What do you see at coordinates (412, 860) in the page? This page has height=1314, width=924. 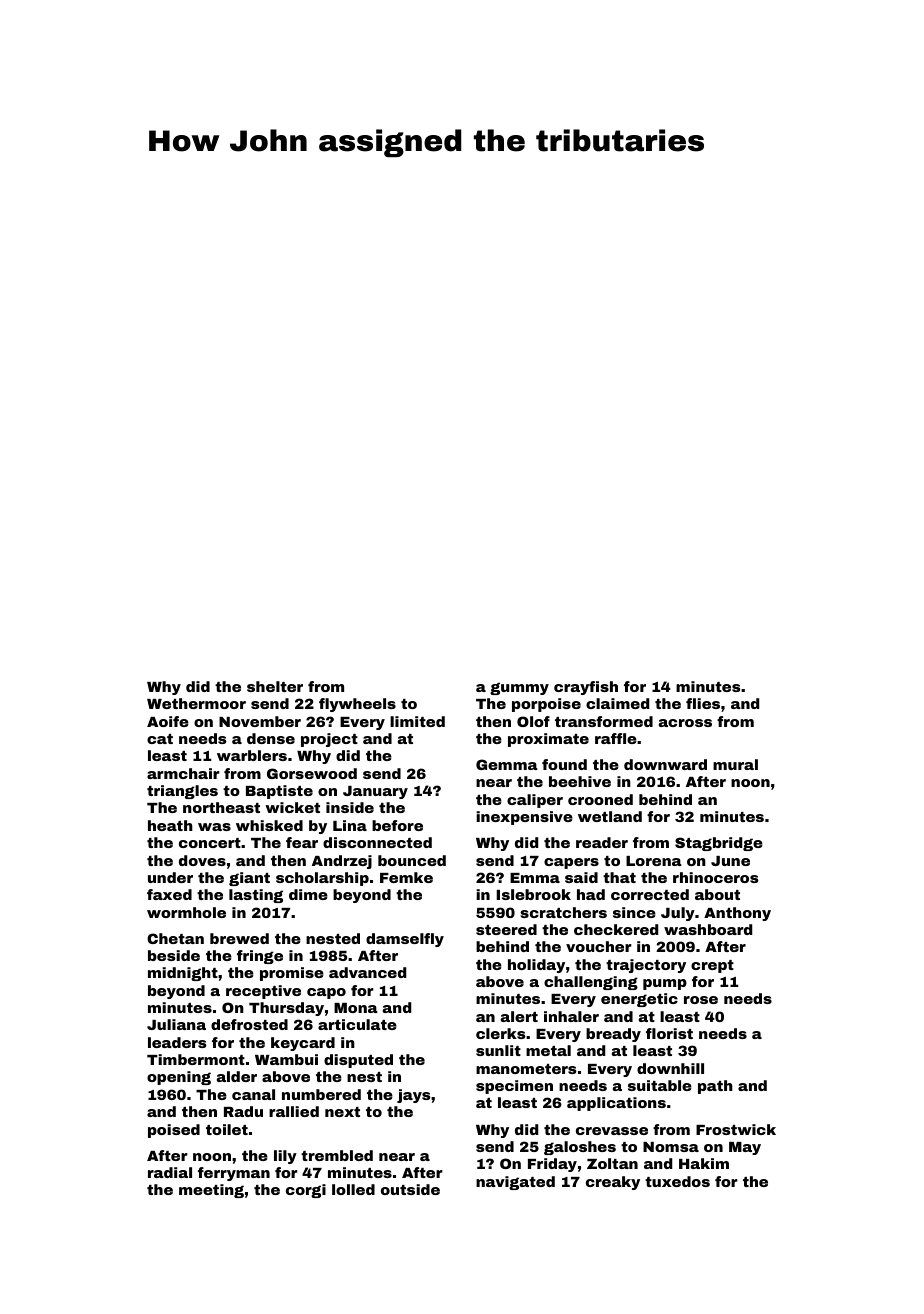 I see `bounced` at bounding box center [412, 860].
